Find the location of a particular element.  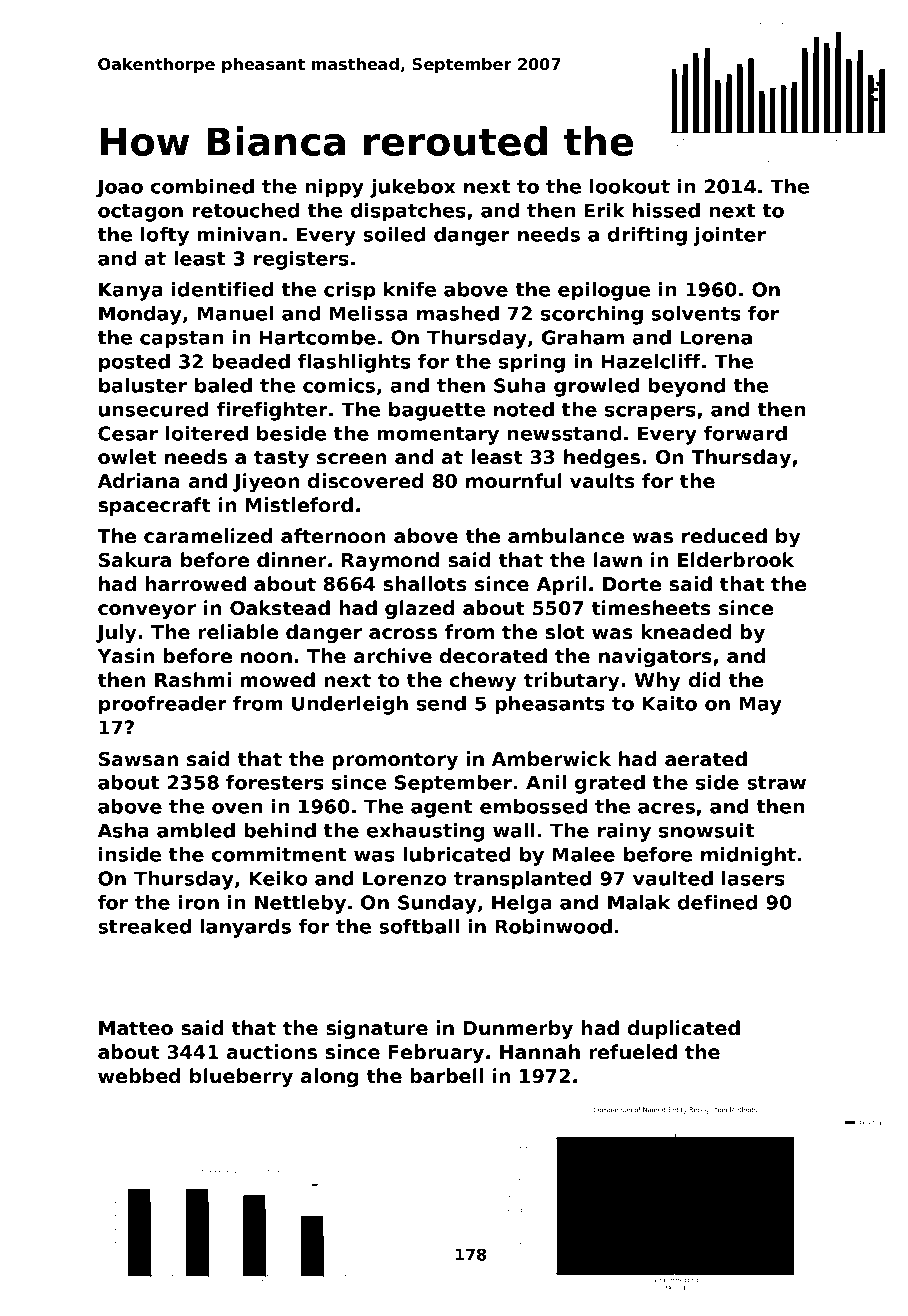

combined is located at coordinates (202, 186).
